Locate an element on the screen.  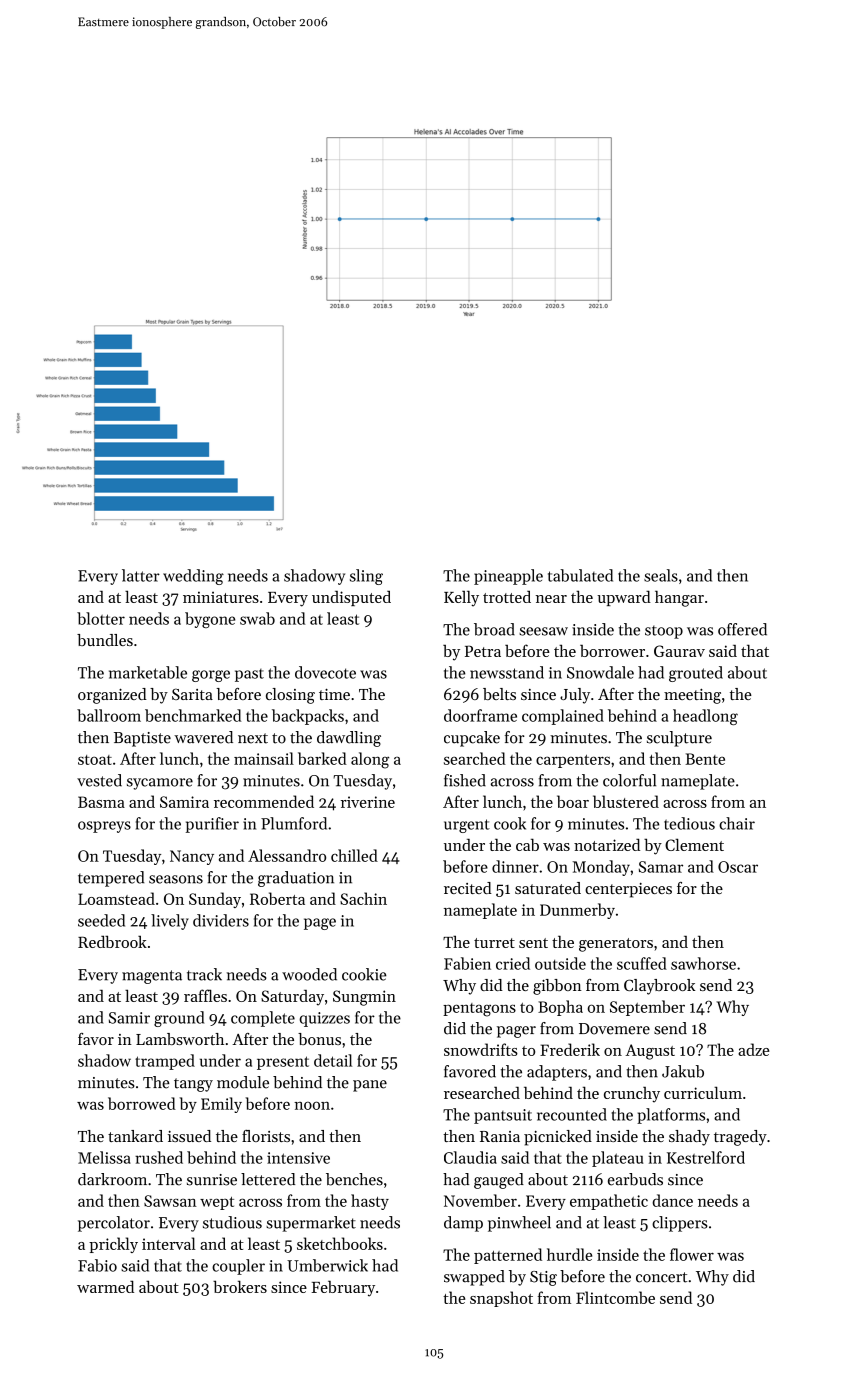
near is located at coordinates (551, 599).
